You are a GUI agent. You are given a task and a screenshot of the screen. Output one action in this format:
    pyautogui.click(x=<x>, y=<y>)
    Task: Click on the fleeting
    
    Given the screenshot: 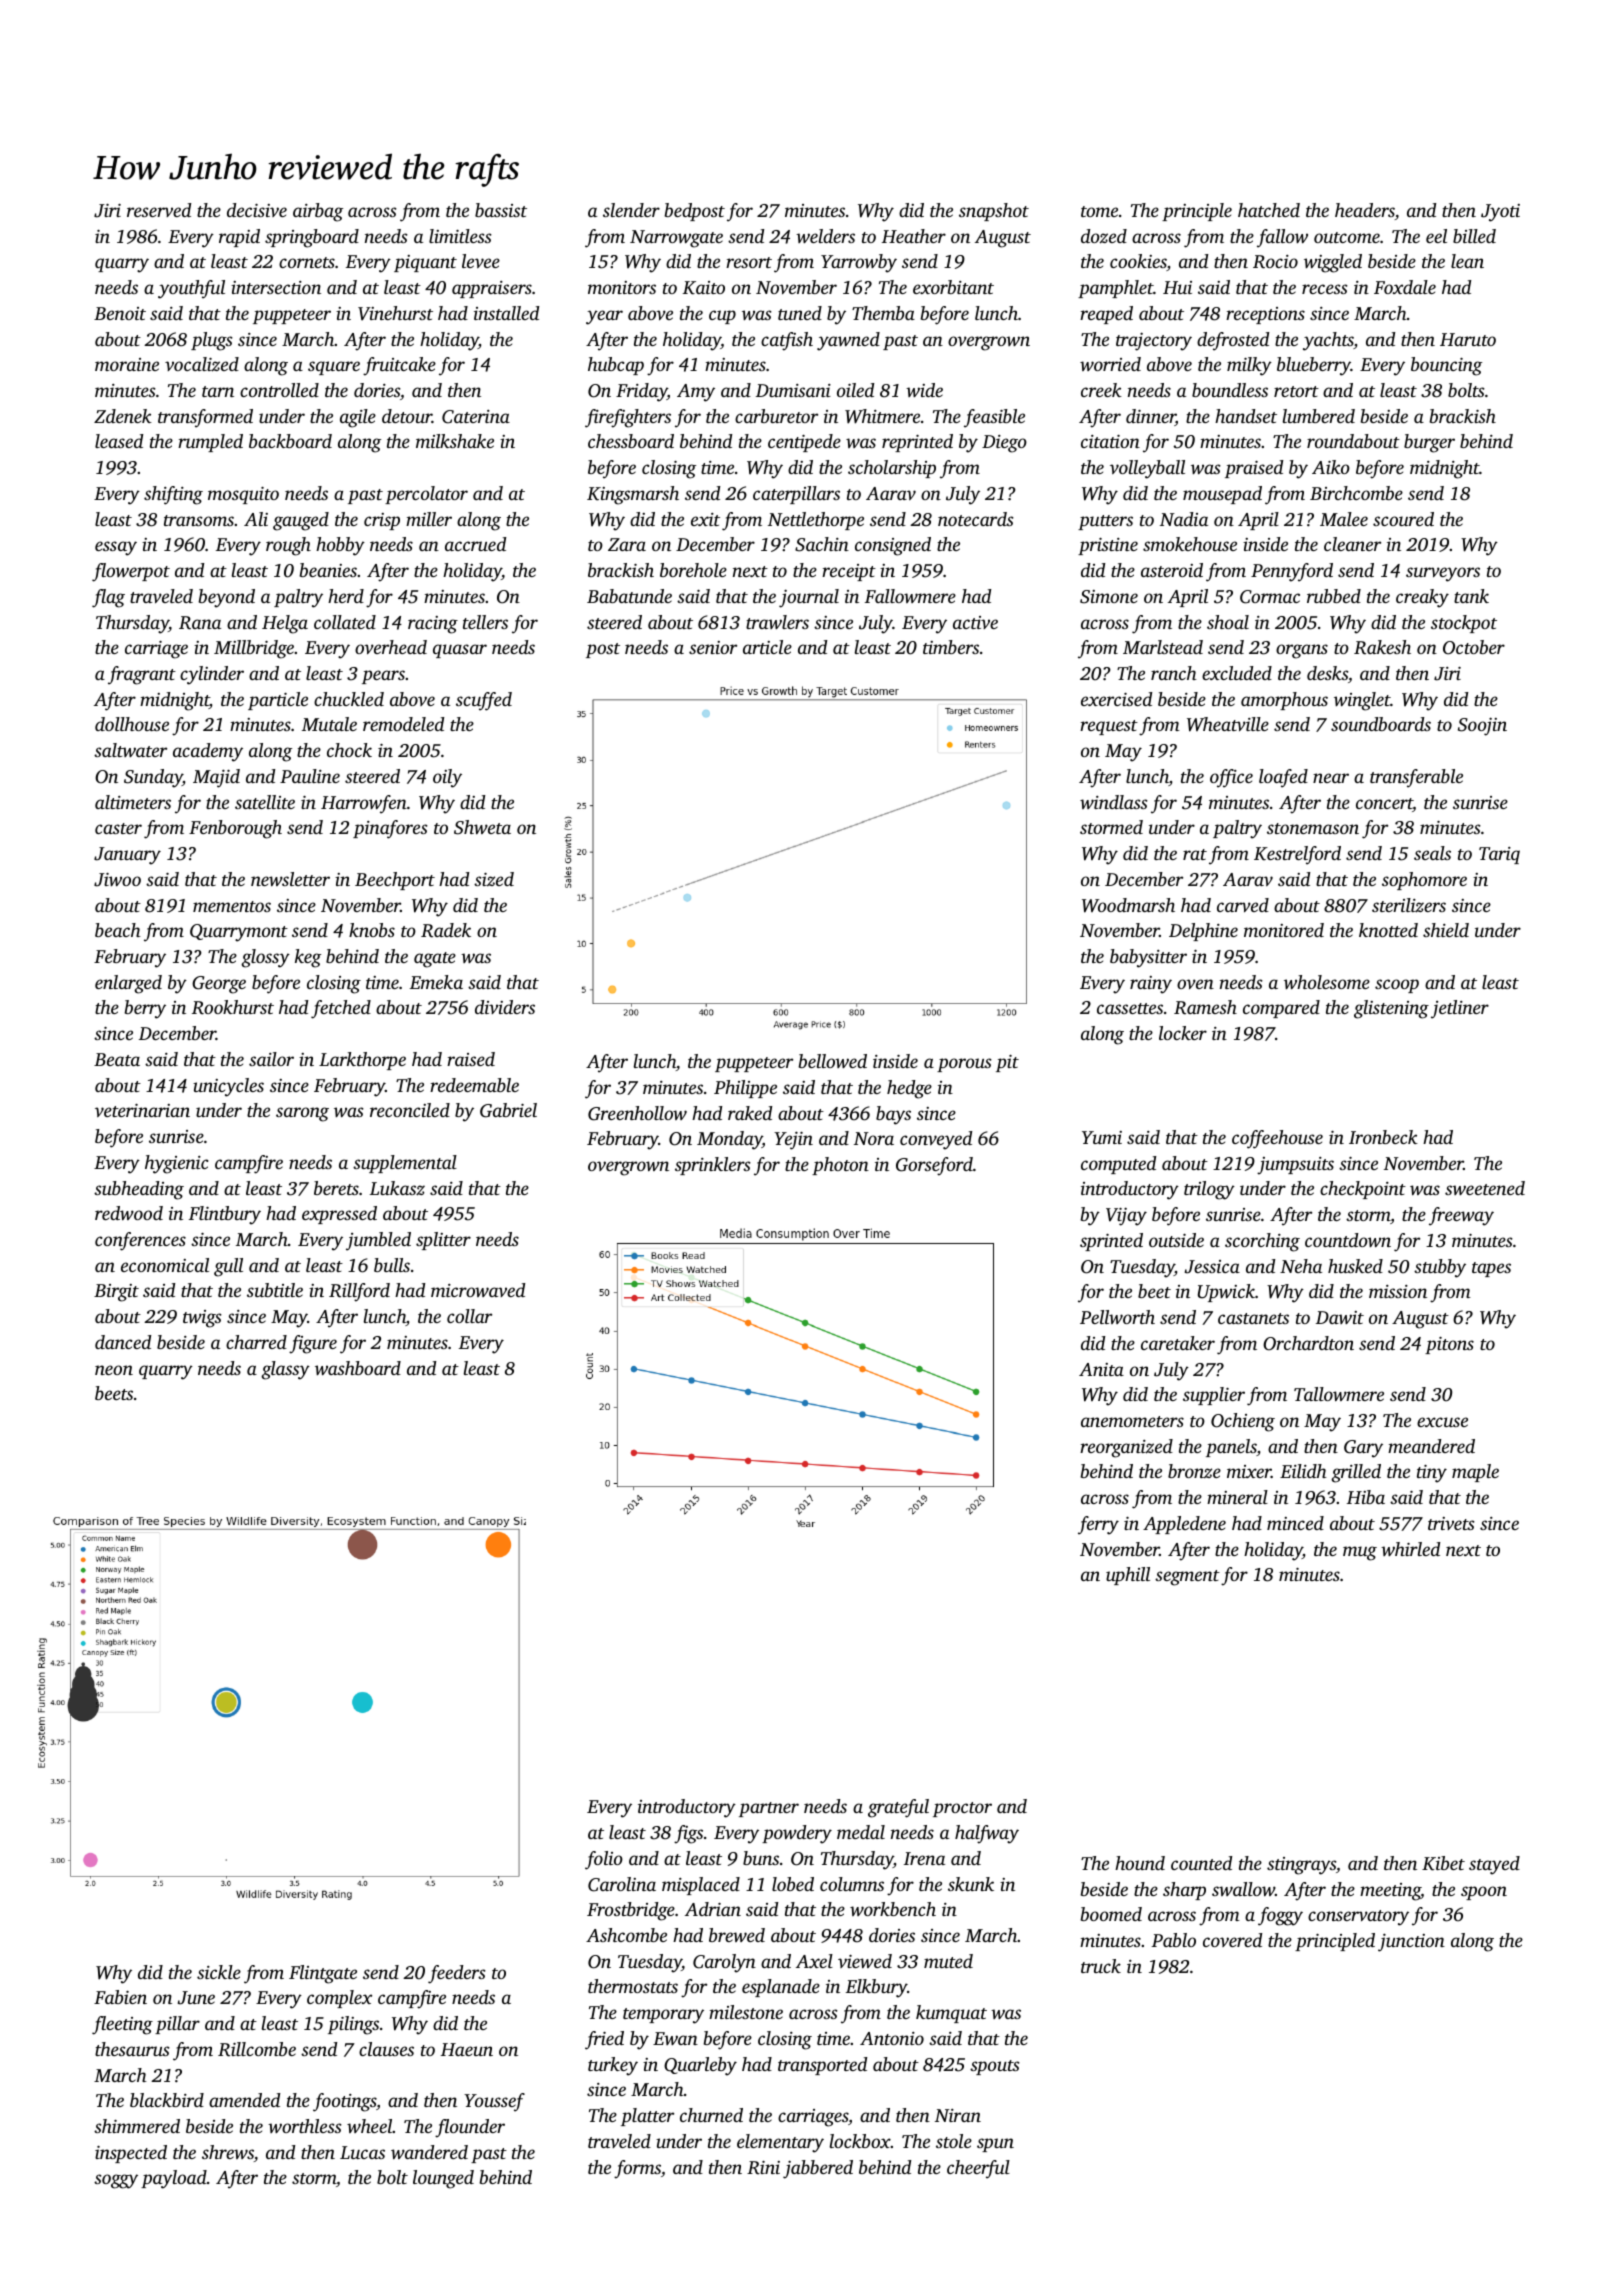 What is the action you would take?
    pyautogui.click(x=122, y=2025)
